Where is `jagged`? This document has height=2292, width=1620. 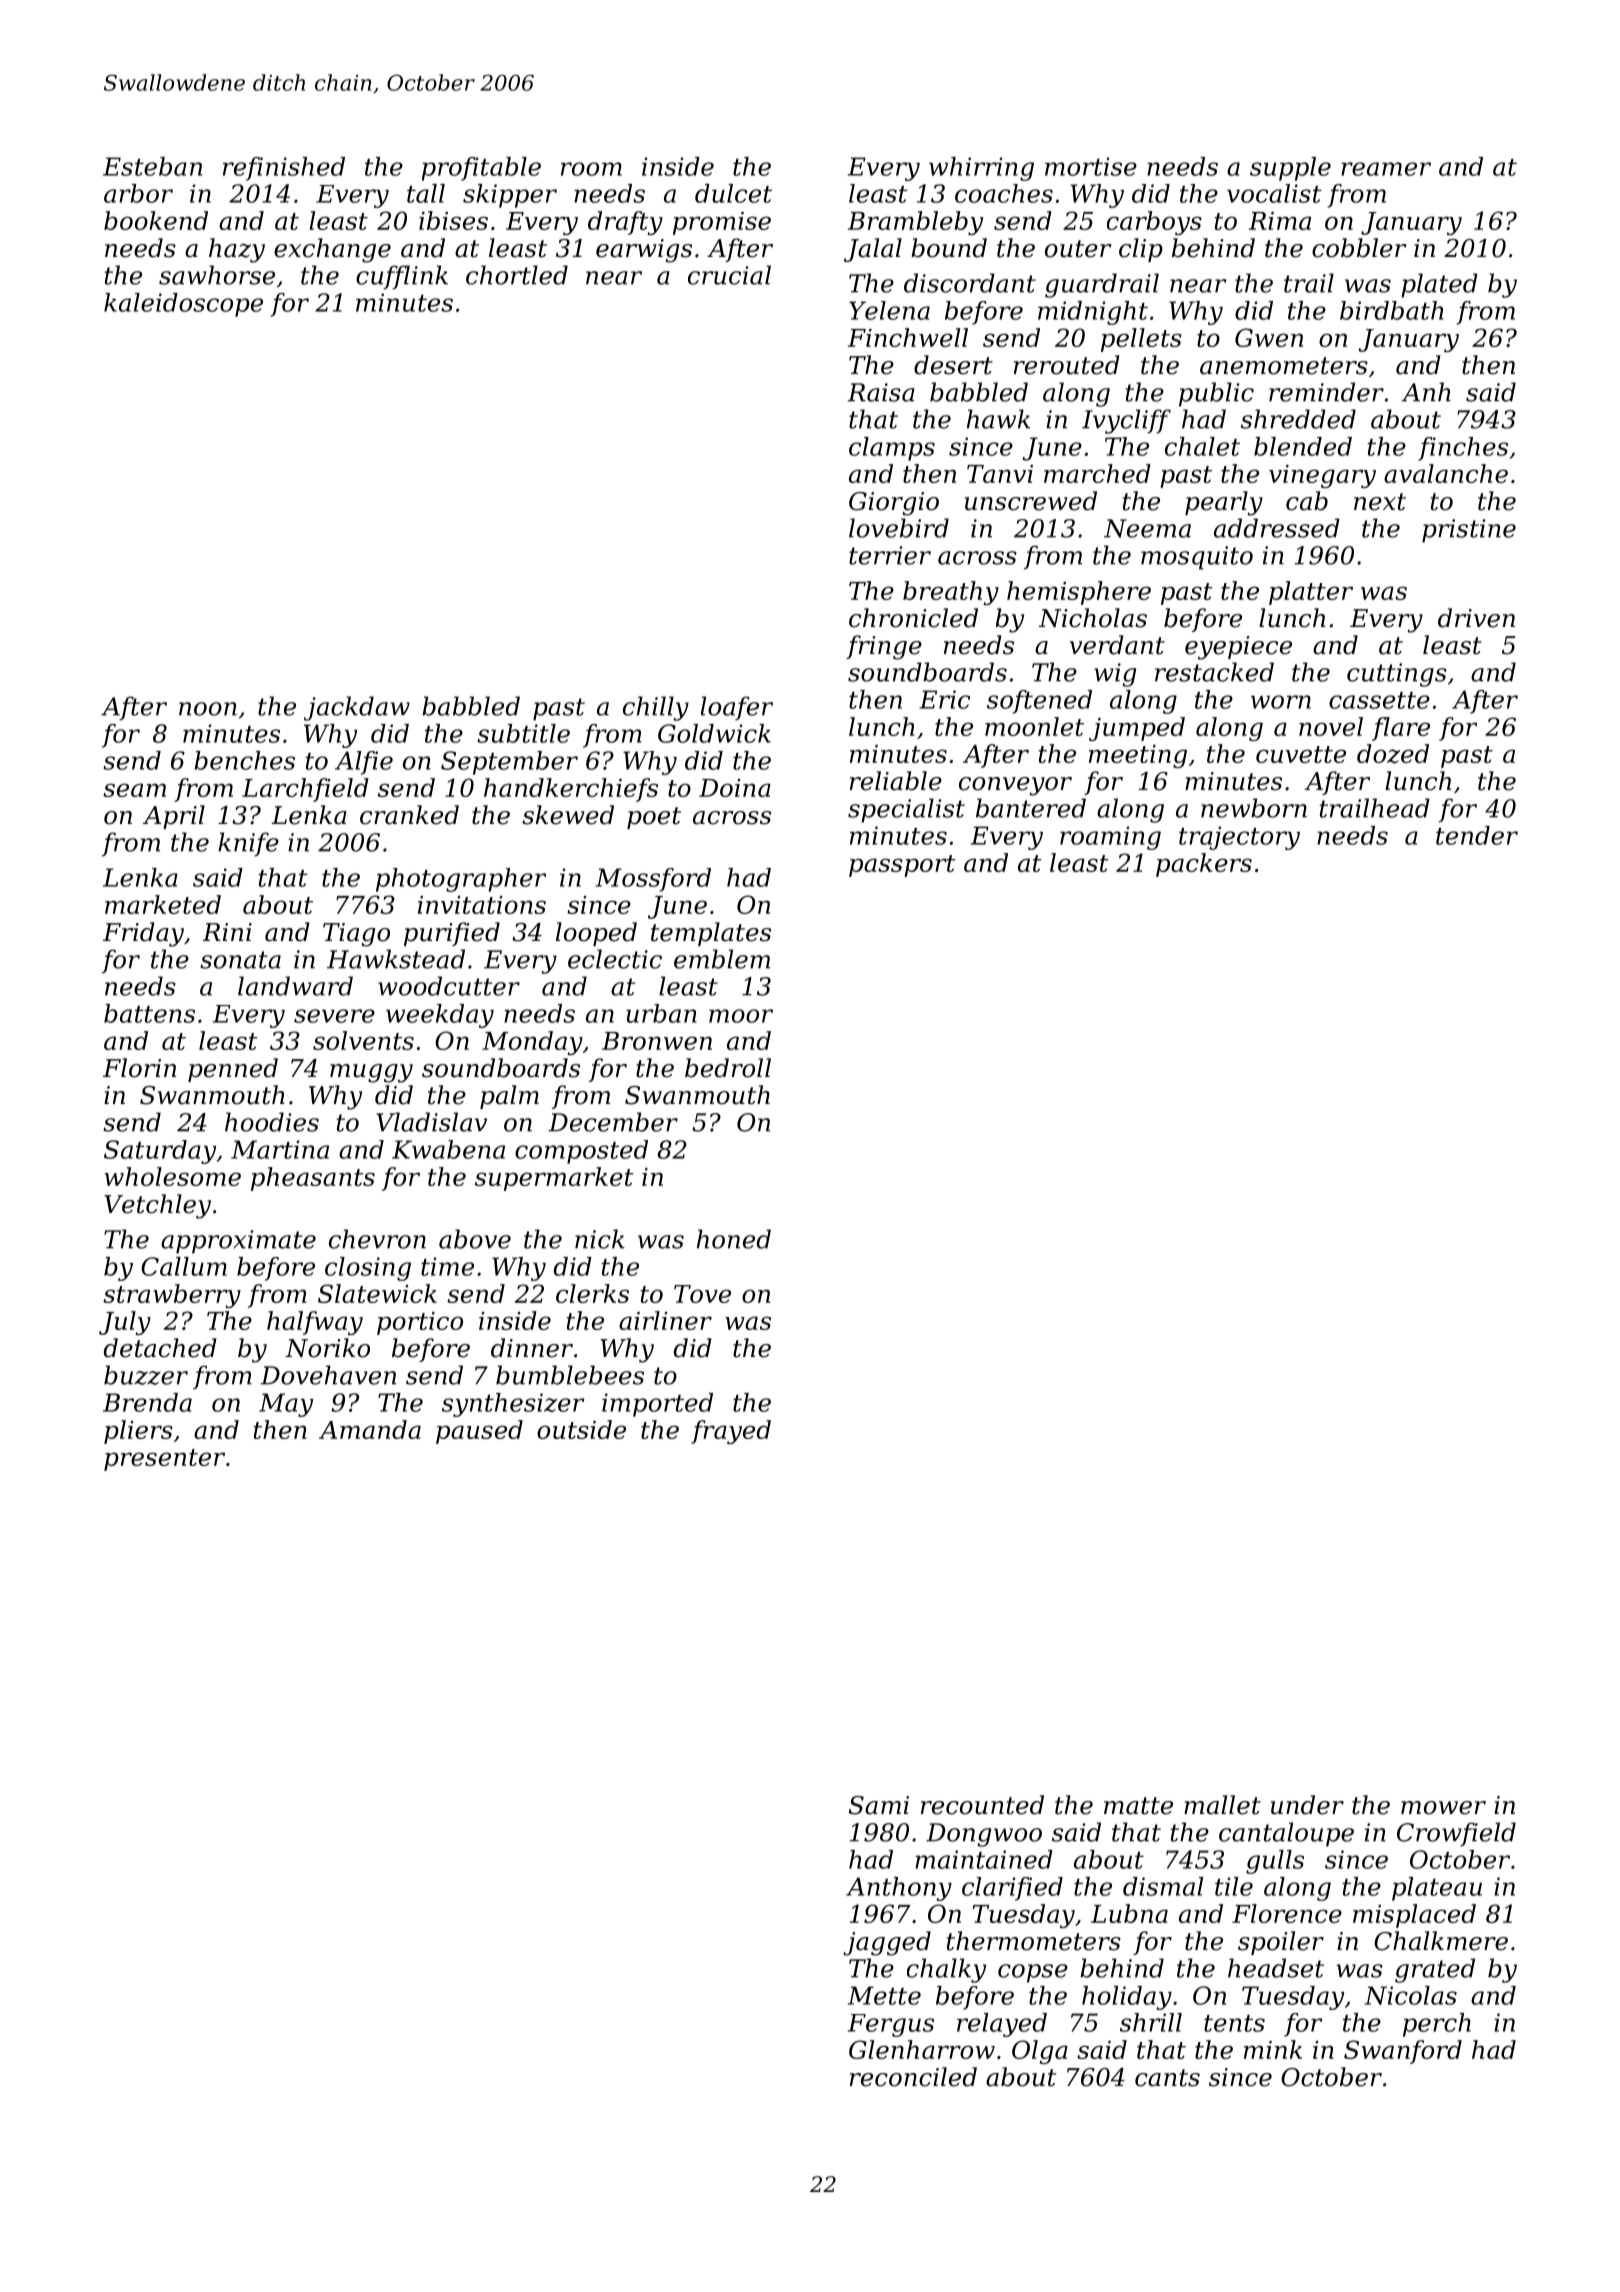 jagged is located at coordinates (887, 1943).
